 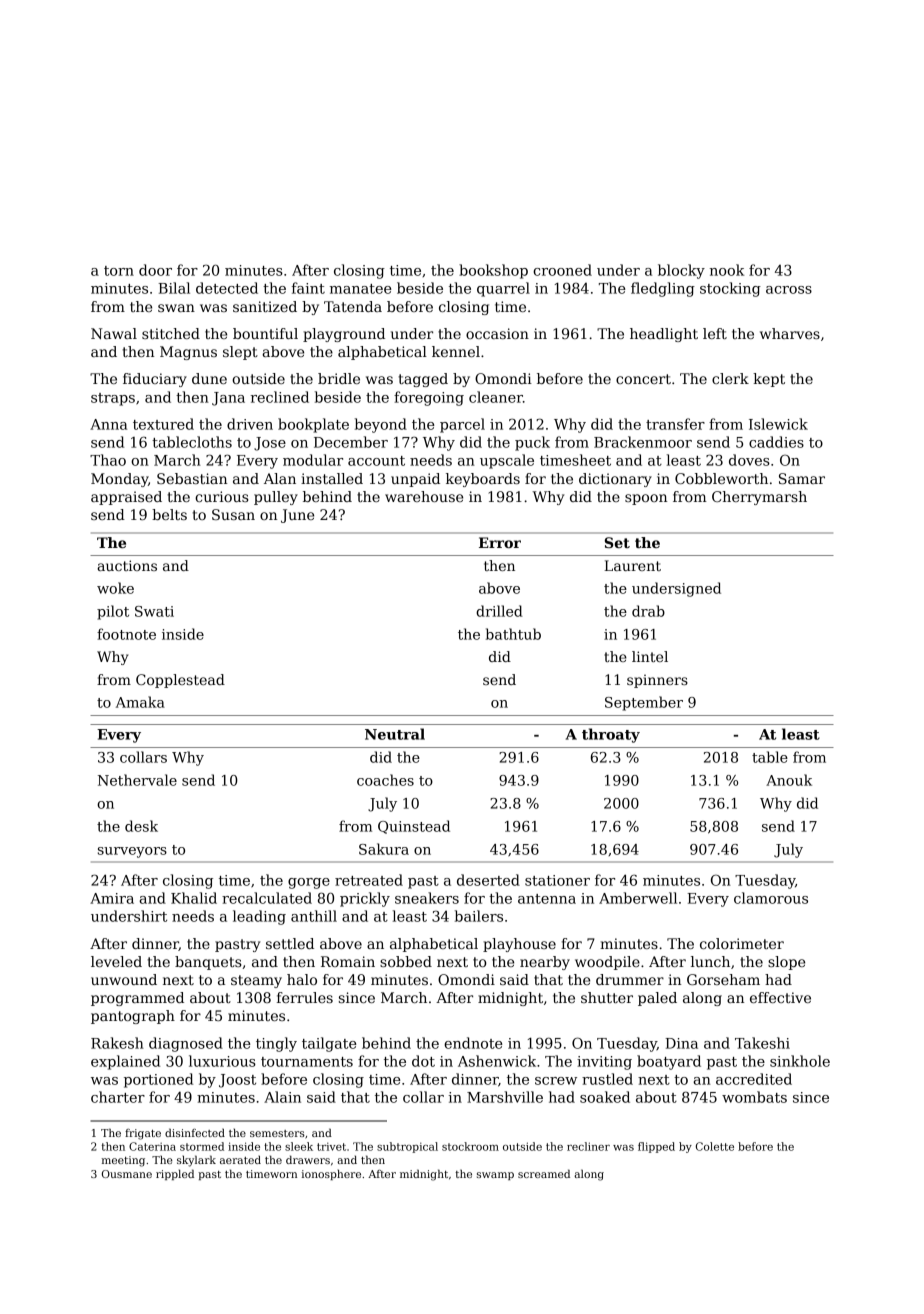 I want to click on auctions, so click(x=127, y=565).
